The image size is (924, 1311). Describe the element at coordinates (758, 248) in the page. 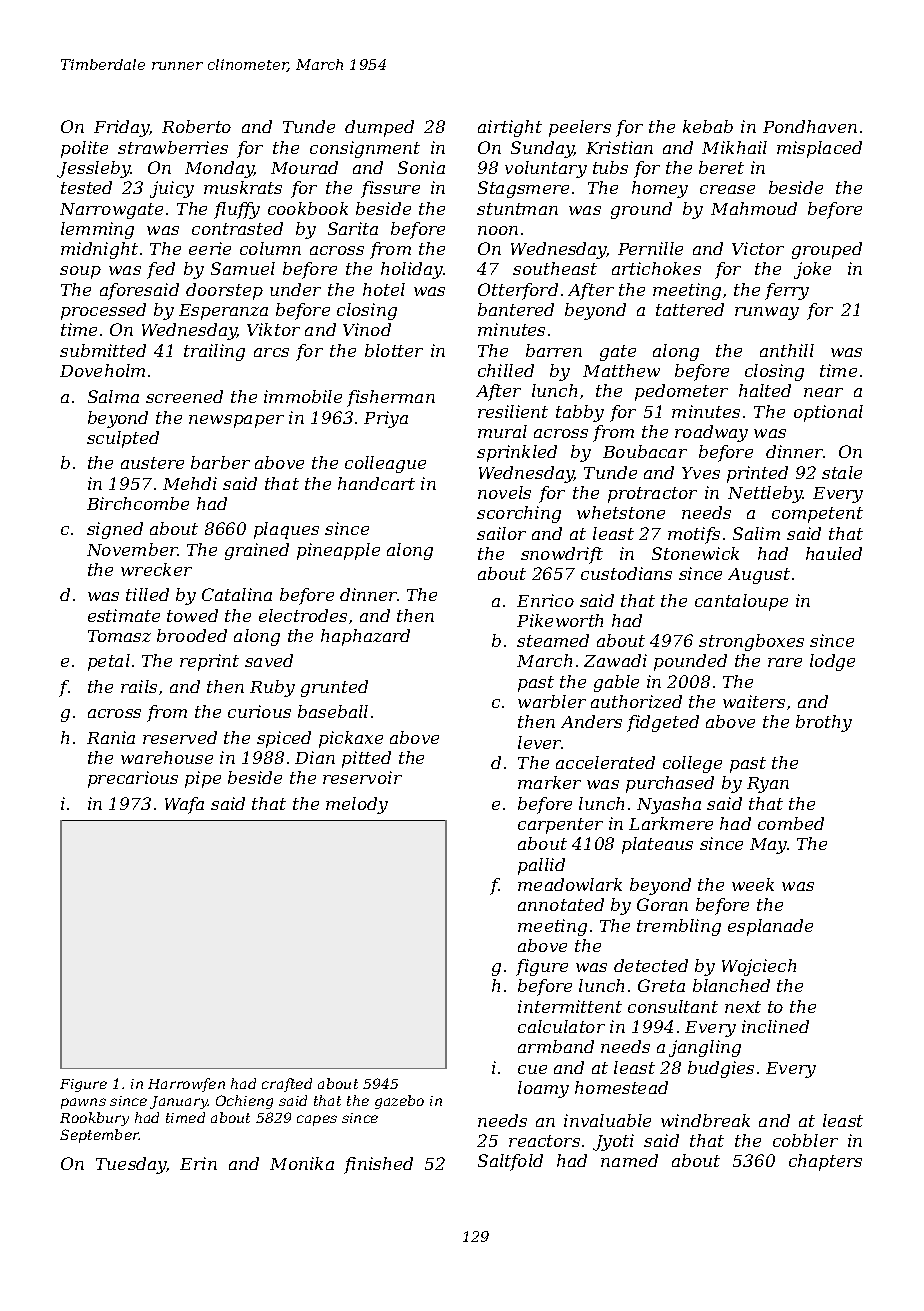

I see `Victor` at that location.
